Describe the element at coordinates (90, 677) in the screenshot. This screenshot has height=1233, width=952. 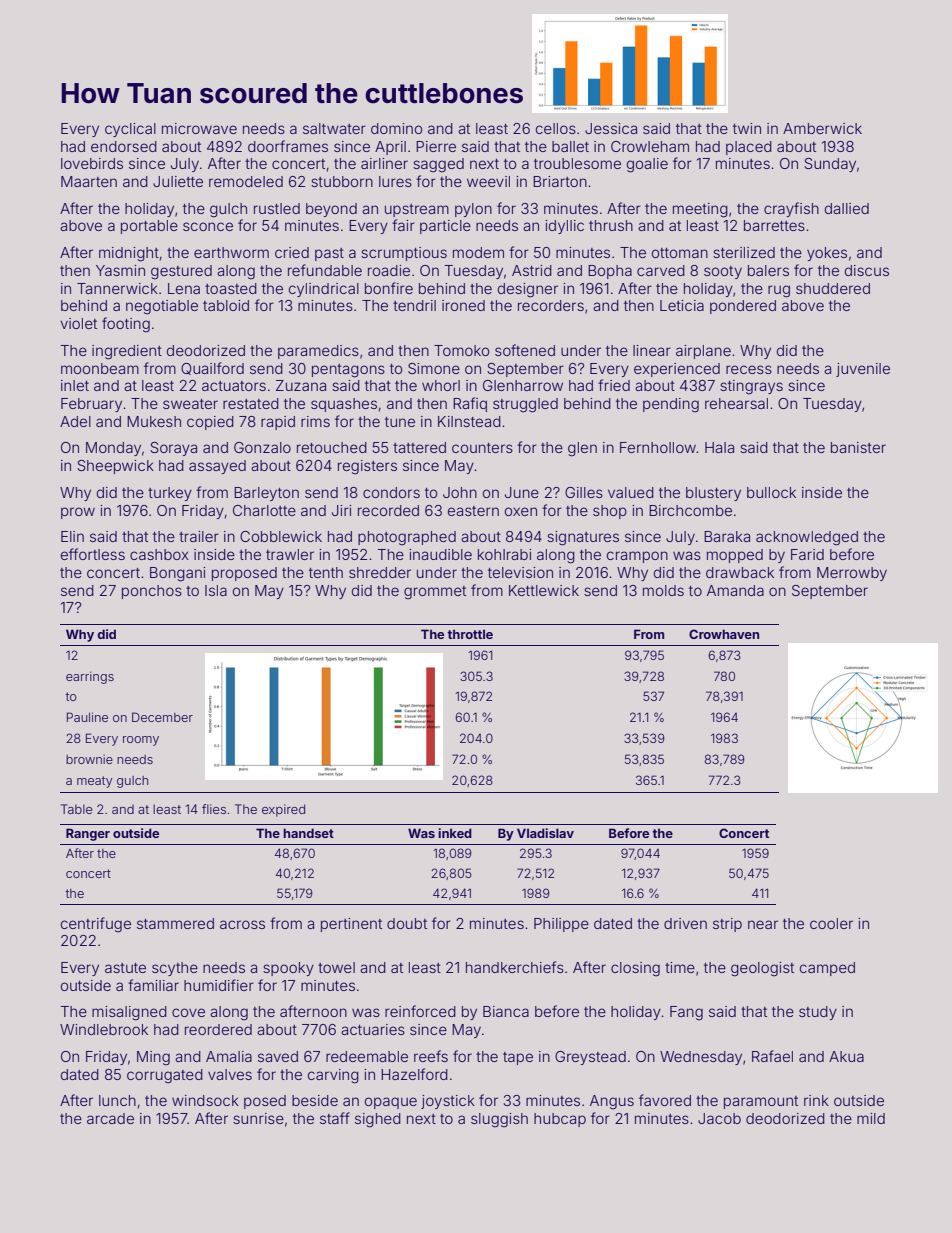
I see `earrings` at that location.
